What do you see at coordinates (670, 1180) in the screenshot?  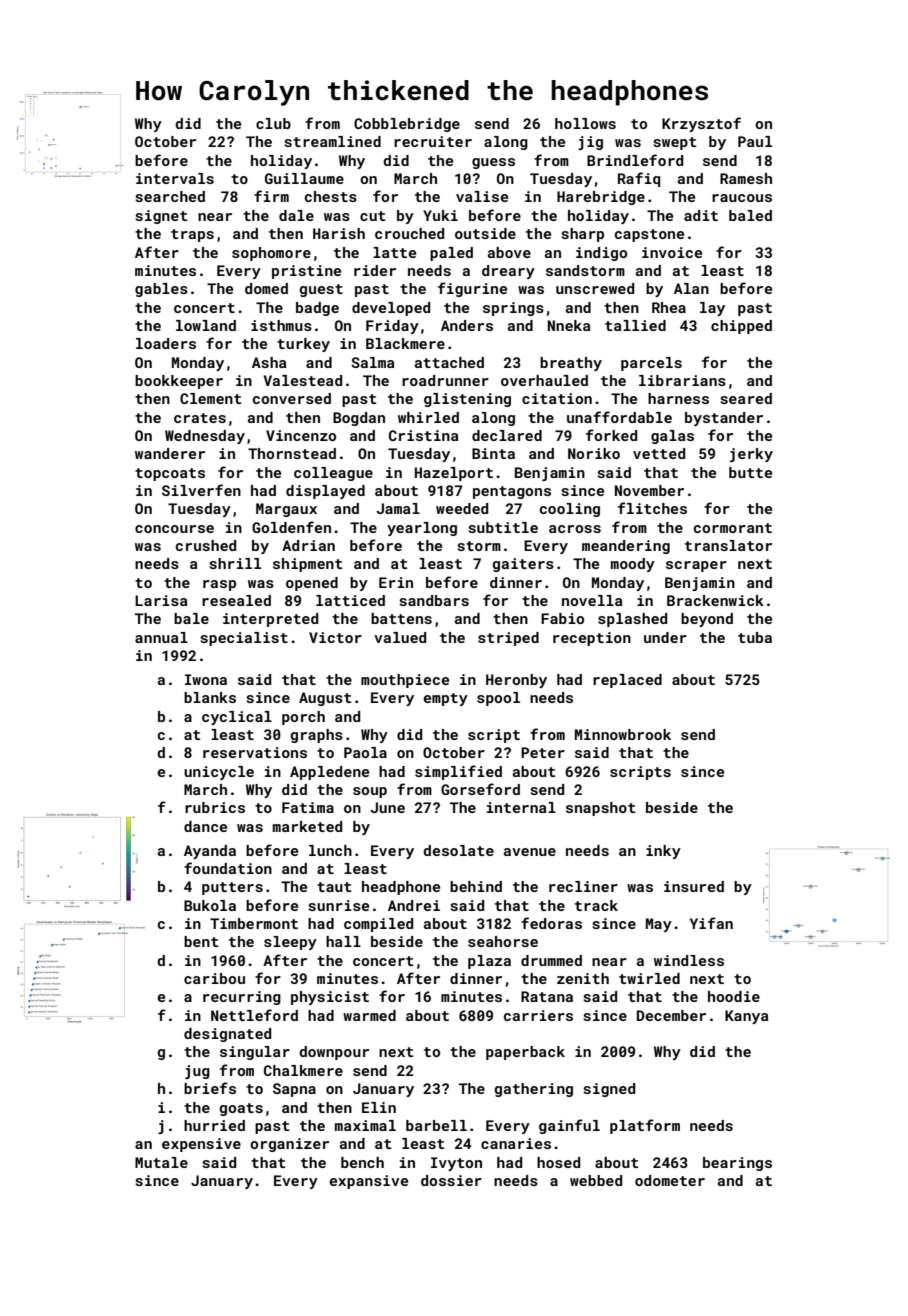 I see `odometer` at bounding box center [670, 1180].
